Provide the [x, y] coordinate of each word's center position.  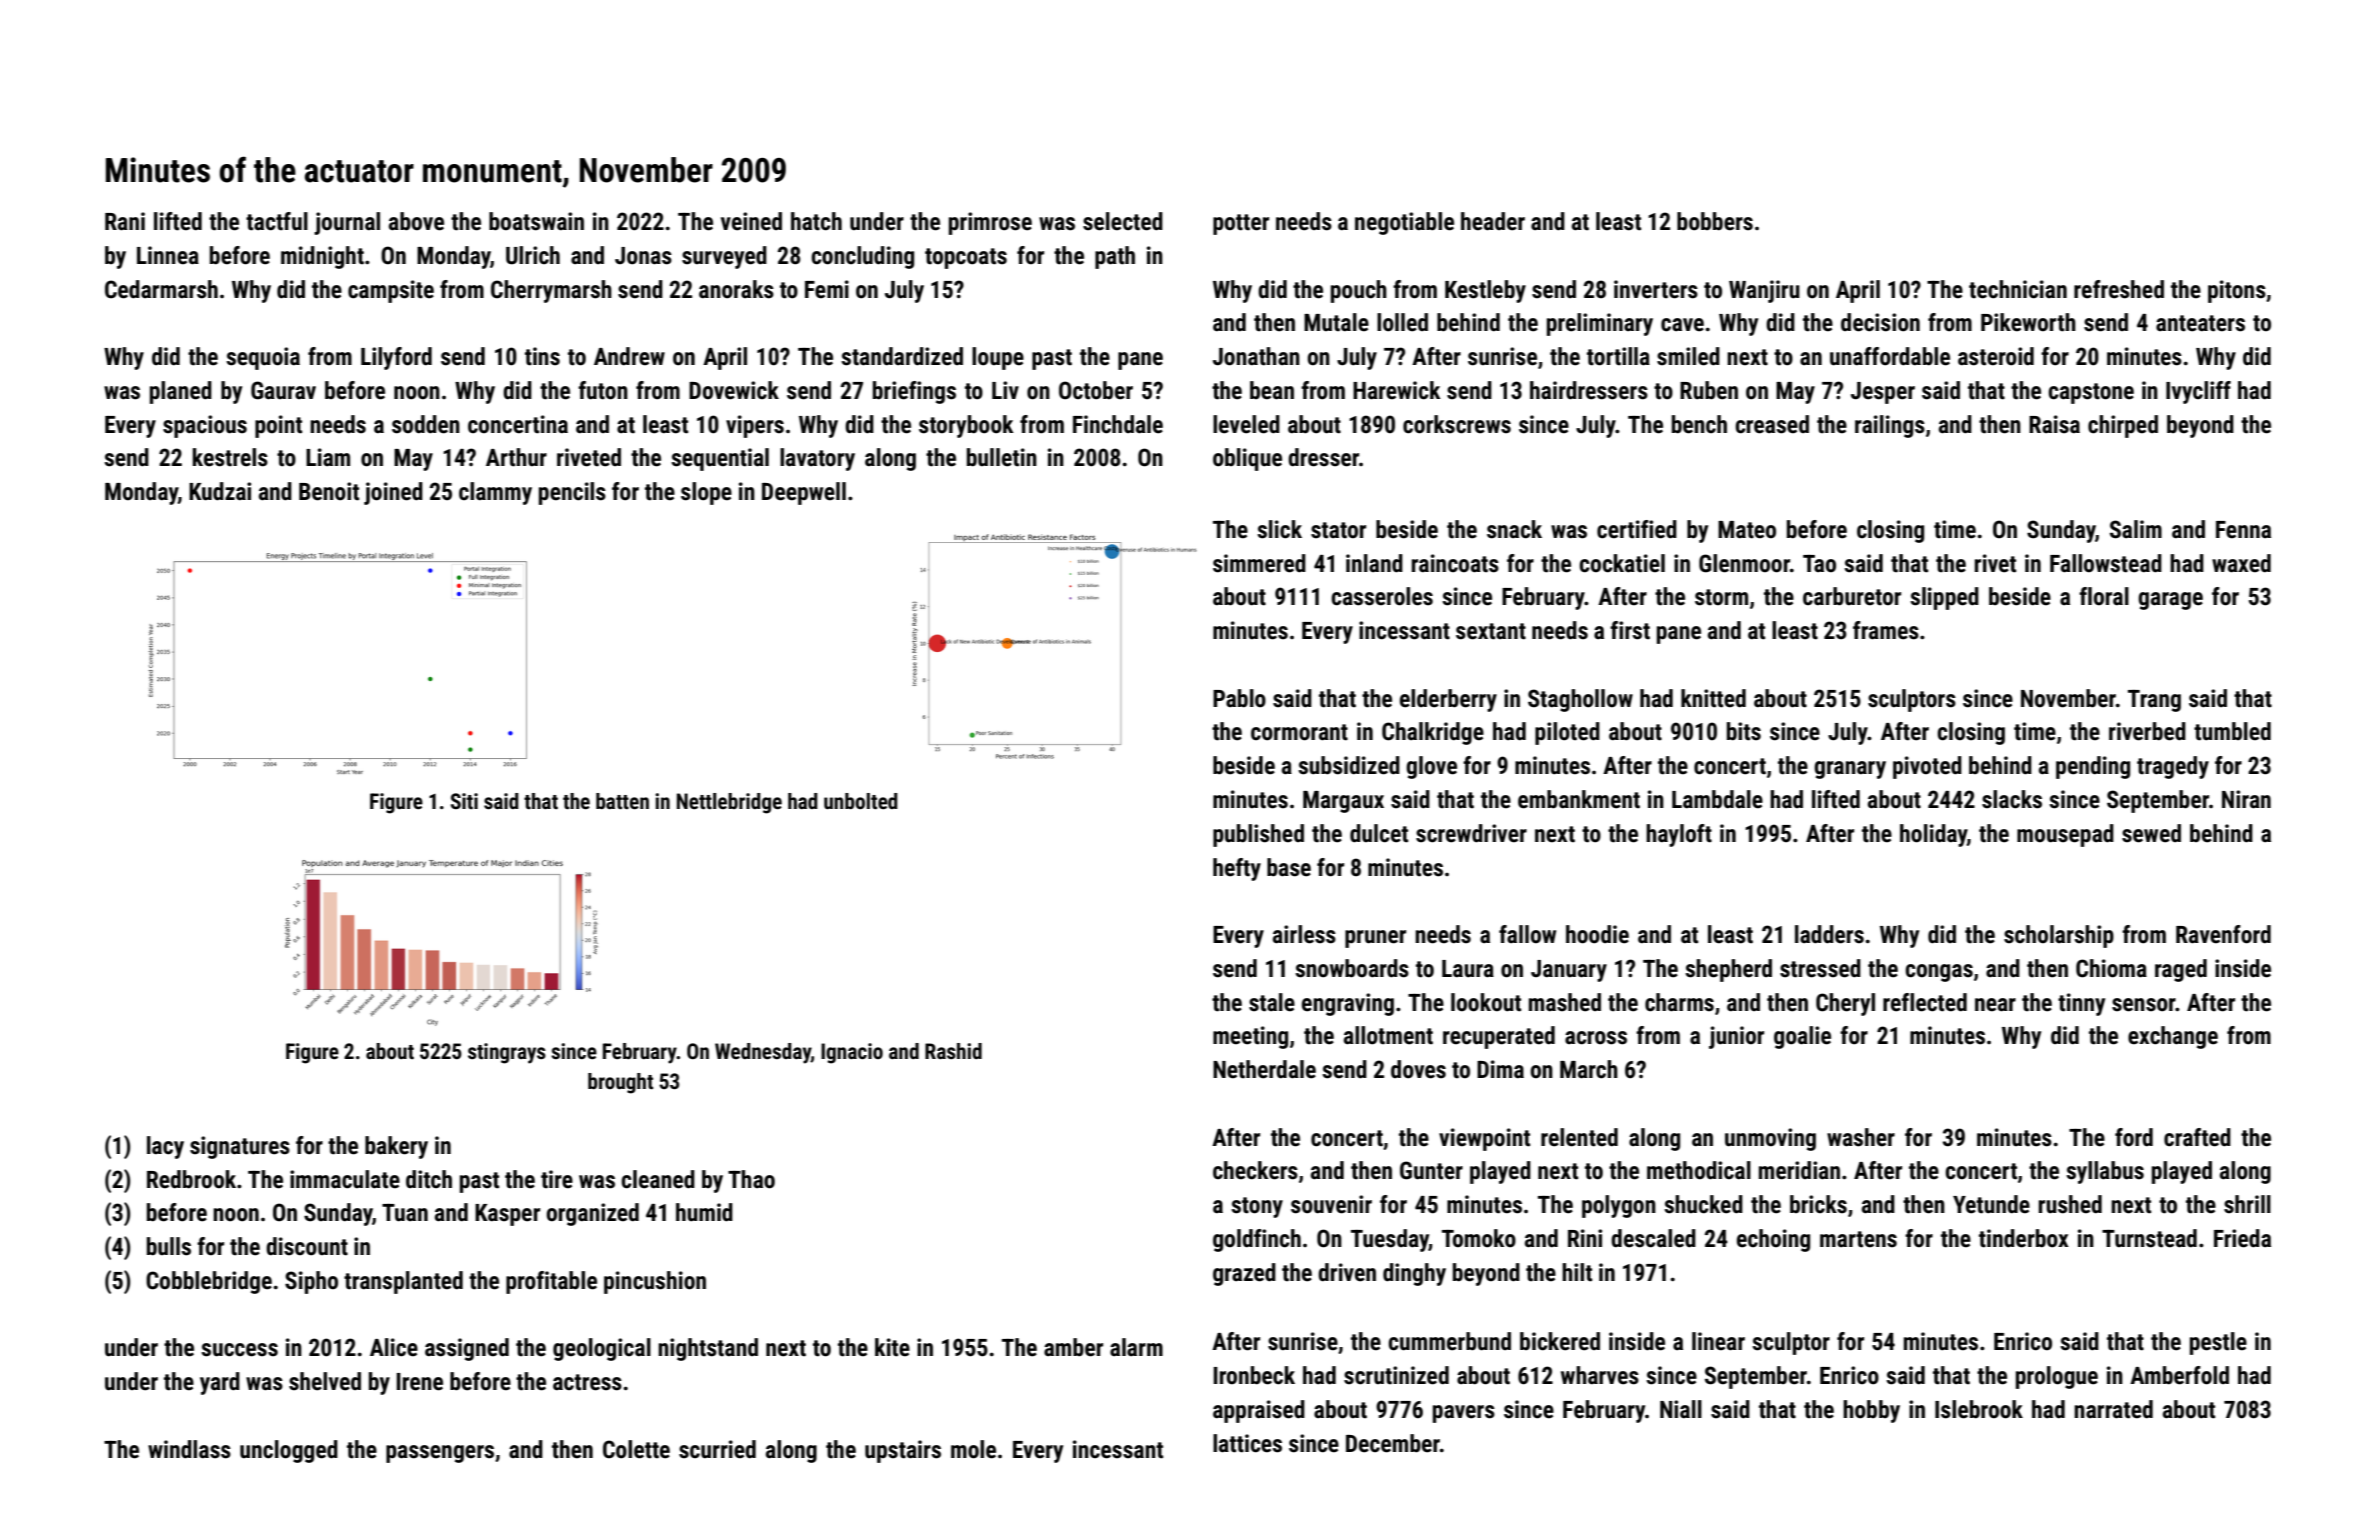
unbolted [861, 801]
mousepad [2065, 835]
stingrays [507, 1053]
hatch [816, 221]
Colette [636, 1449]
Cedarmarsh [161, 289]
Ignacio [852, 1053]
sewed [2151, 833]
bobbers [1715, 221]
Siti [464, 801]
